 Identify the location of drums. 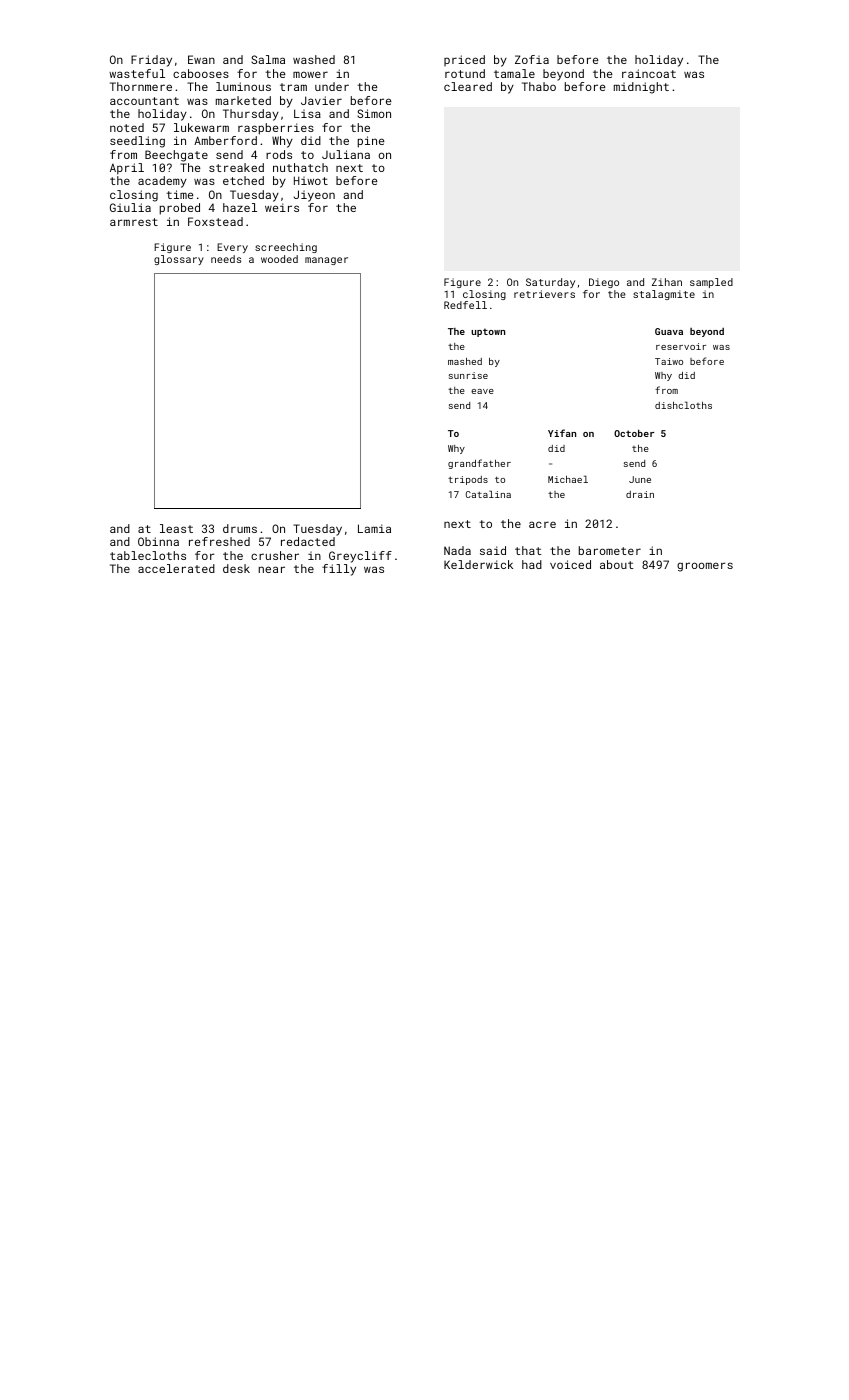
(240, 528).
